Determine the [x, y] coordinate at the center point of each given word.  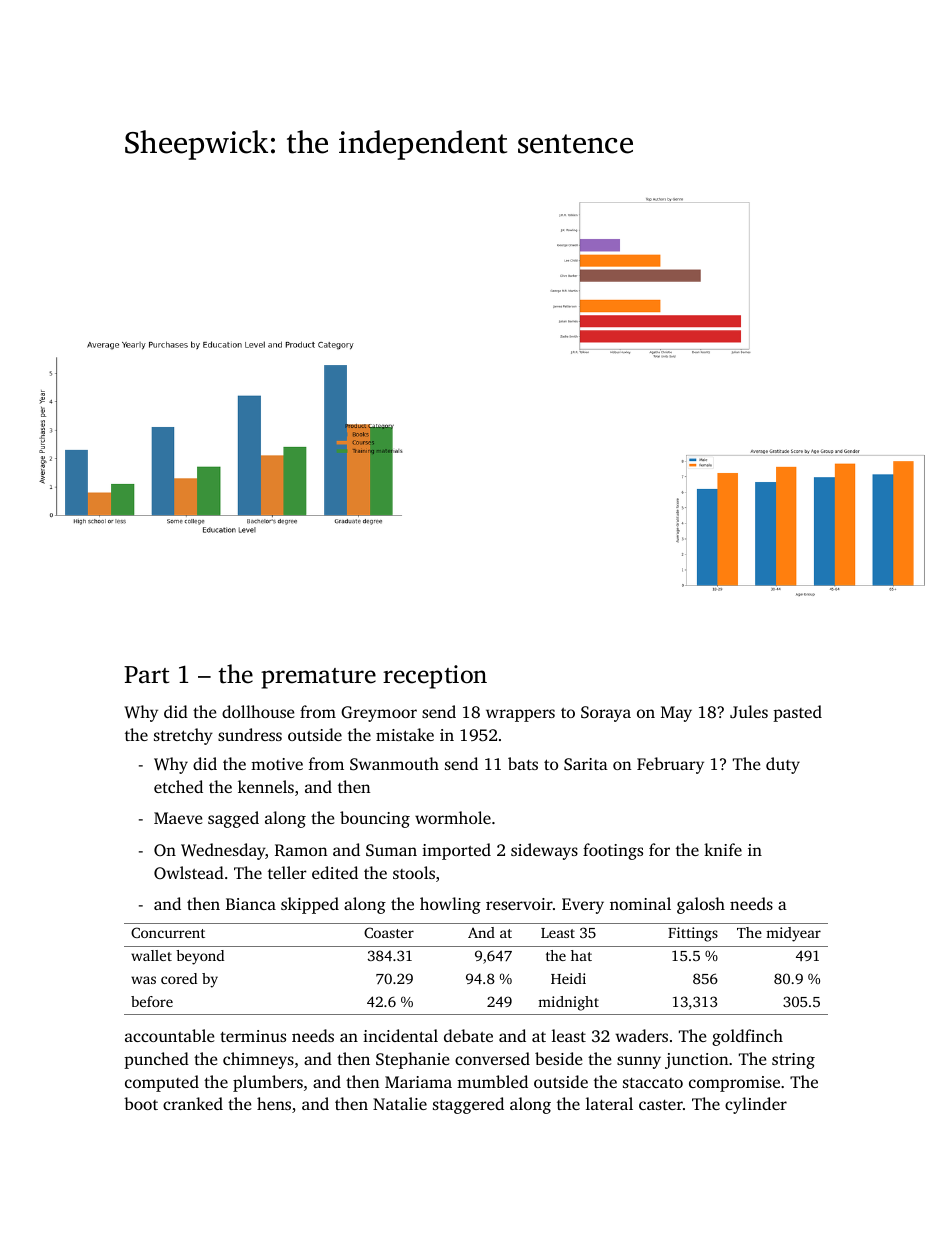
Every [583, 906]
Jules [749, 712]
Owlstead [189, 872]
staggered [468, 1105]
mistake [405, 734]
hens [274, 1103]
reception [435, 677]
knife [723, 849]
